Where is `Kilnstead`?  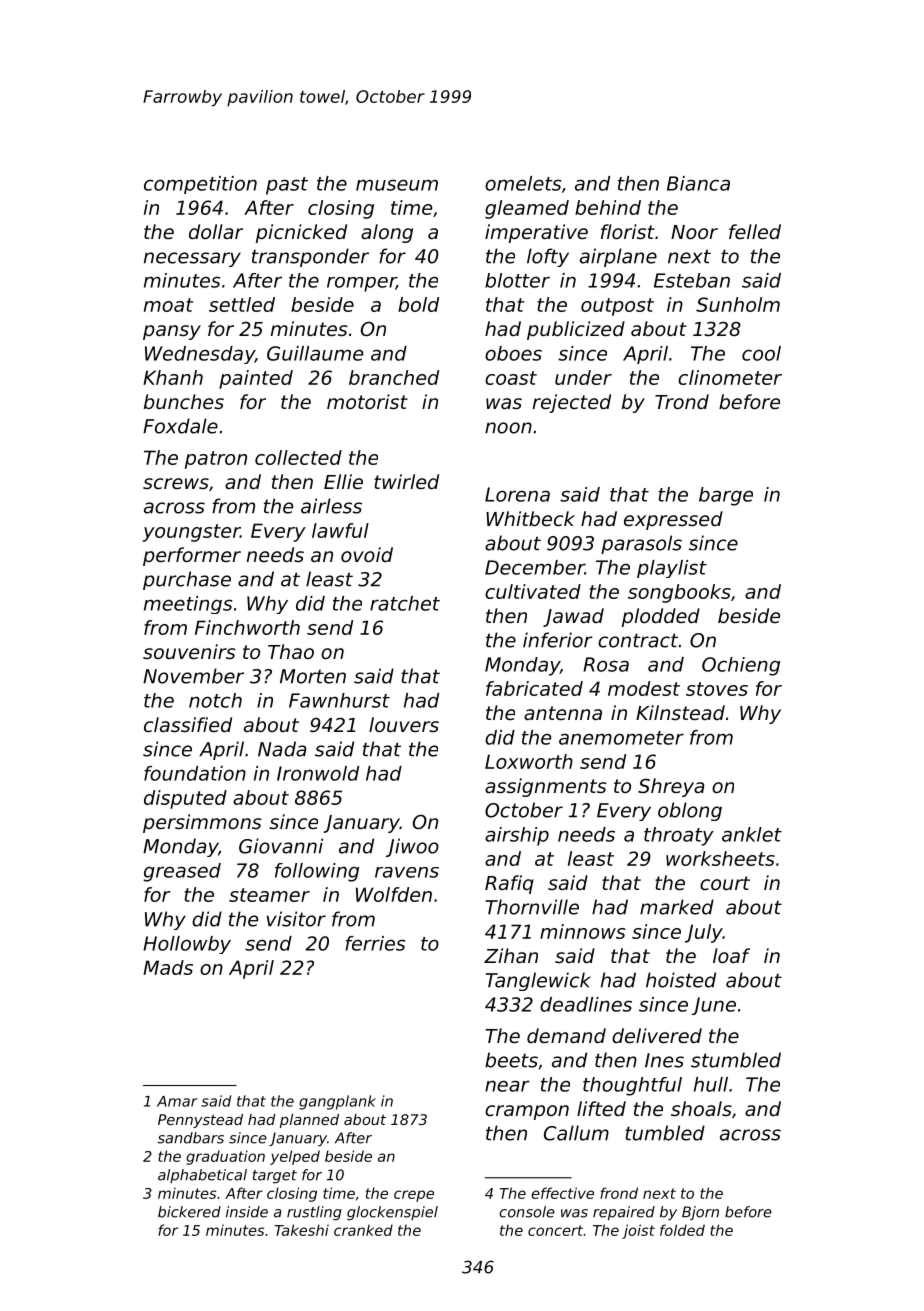 Kilnstead is located at coordinates (680, 712).
